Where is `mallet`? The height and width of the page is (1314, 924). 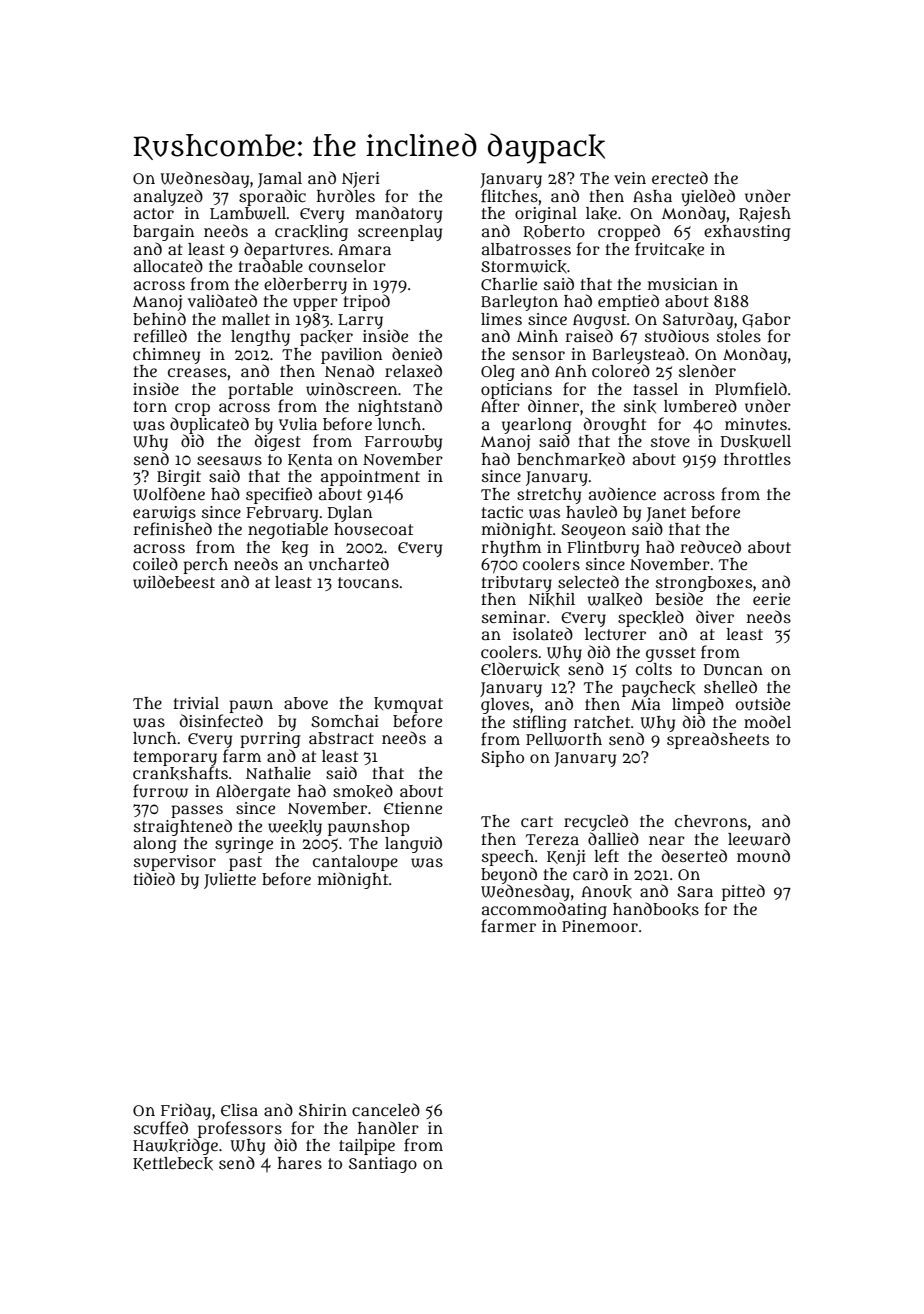 mallet is located at coordinates (246, 319).
